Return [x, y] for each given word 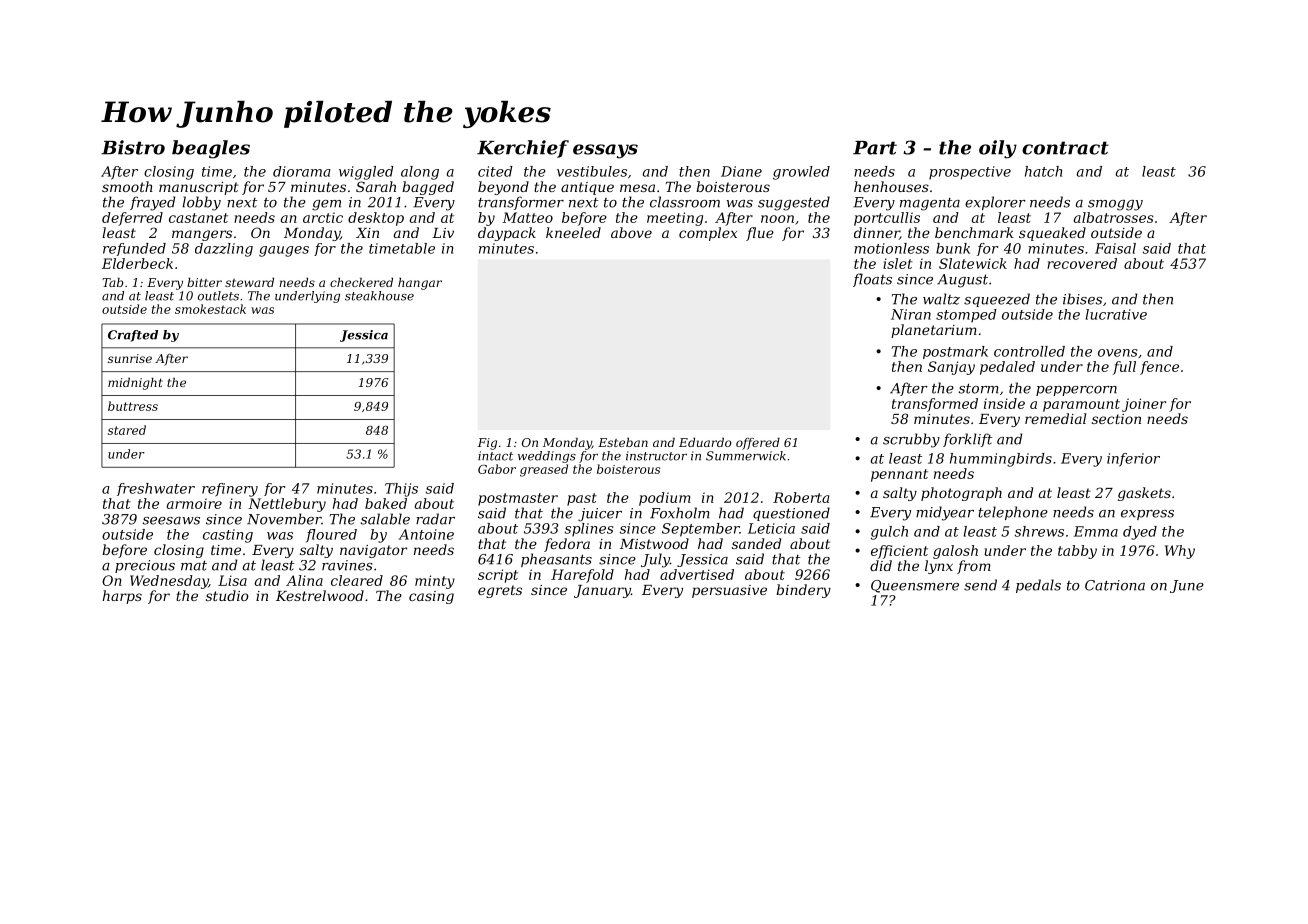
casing [431, 597]
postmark [955, 352]
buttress [133, 406]
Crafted [133, 336]
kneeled [573, 232]
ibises [1082, 299]
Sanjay [951, 368]
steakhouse [379, 296]
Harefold [582, 576]
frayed [152, 203]
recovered [1082, 263]
